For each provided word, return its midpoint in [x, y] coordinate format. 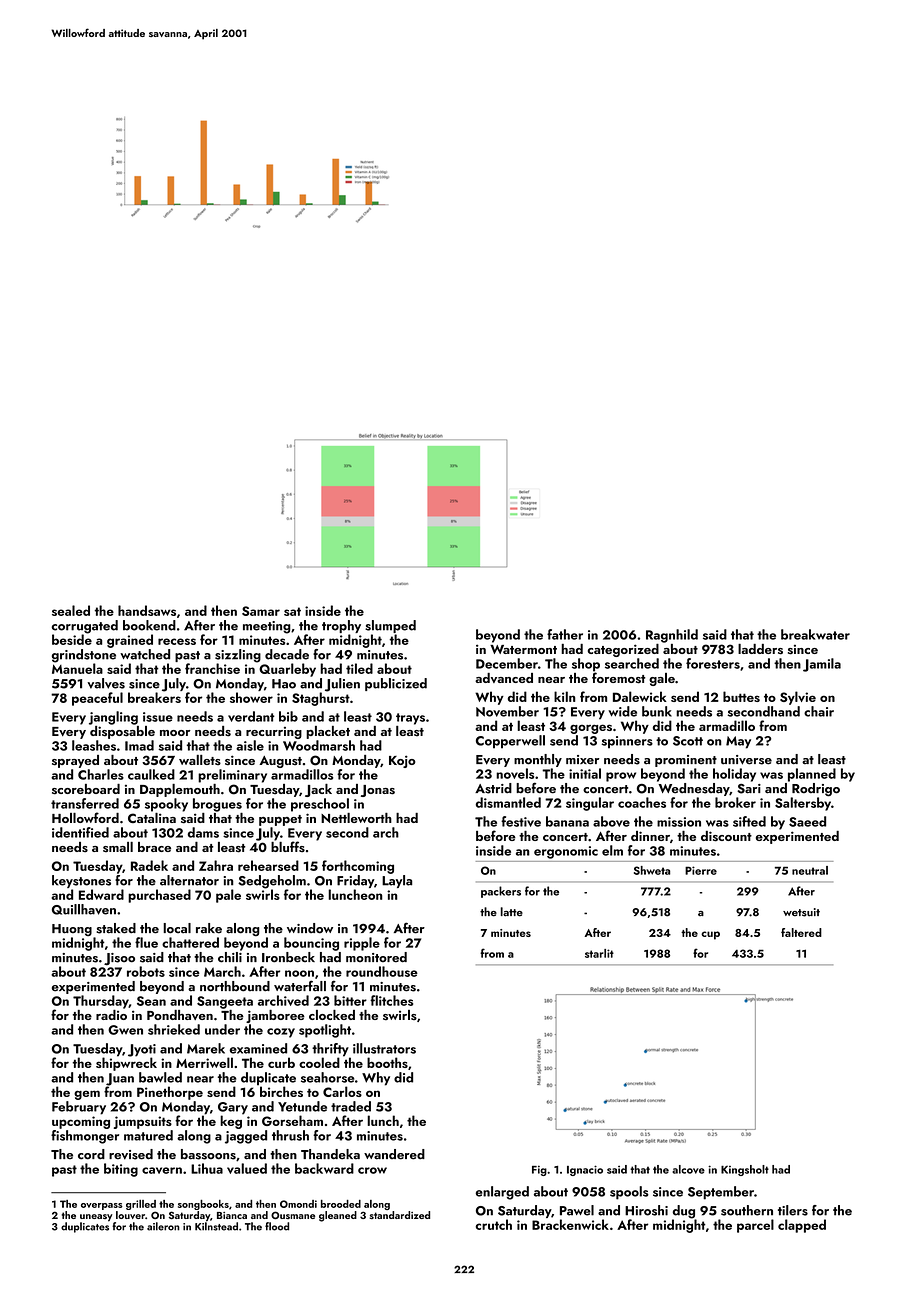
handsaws [147, 610]
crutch [494, 1224]
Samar [261, 611]
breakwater [815, 634]
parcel [755, 1226]
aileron [163, 1226]
